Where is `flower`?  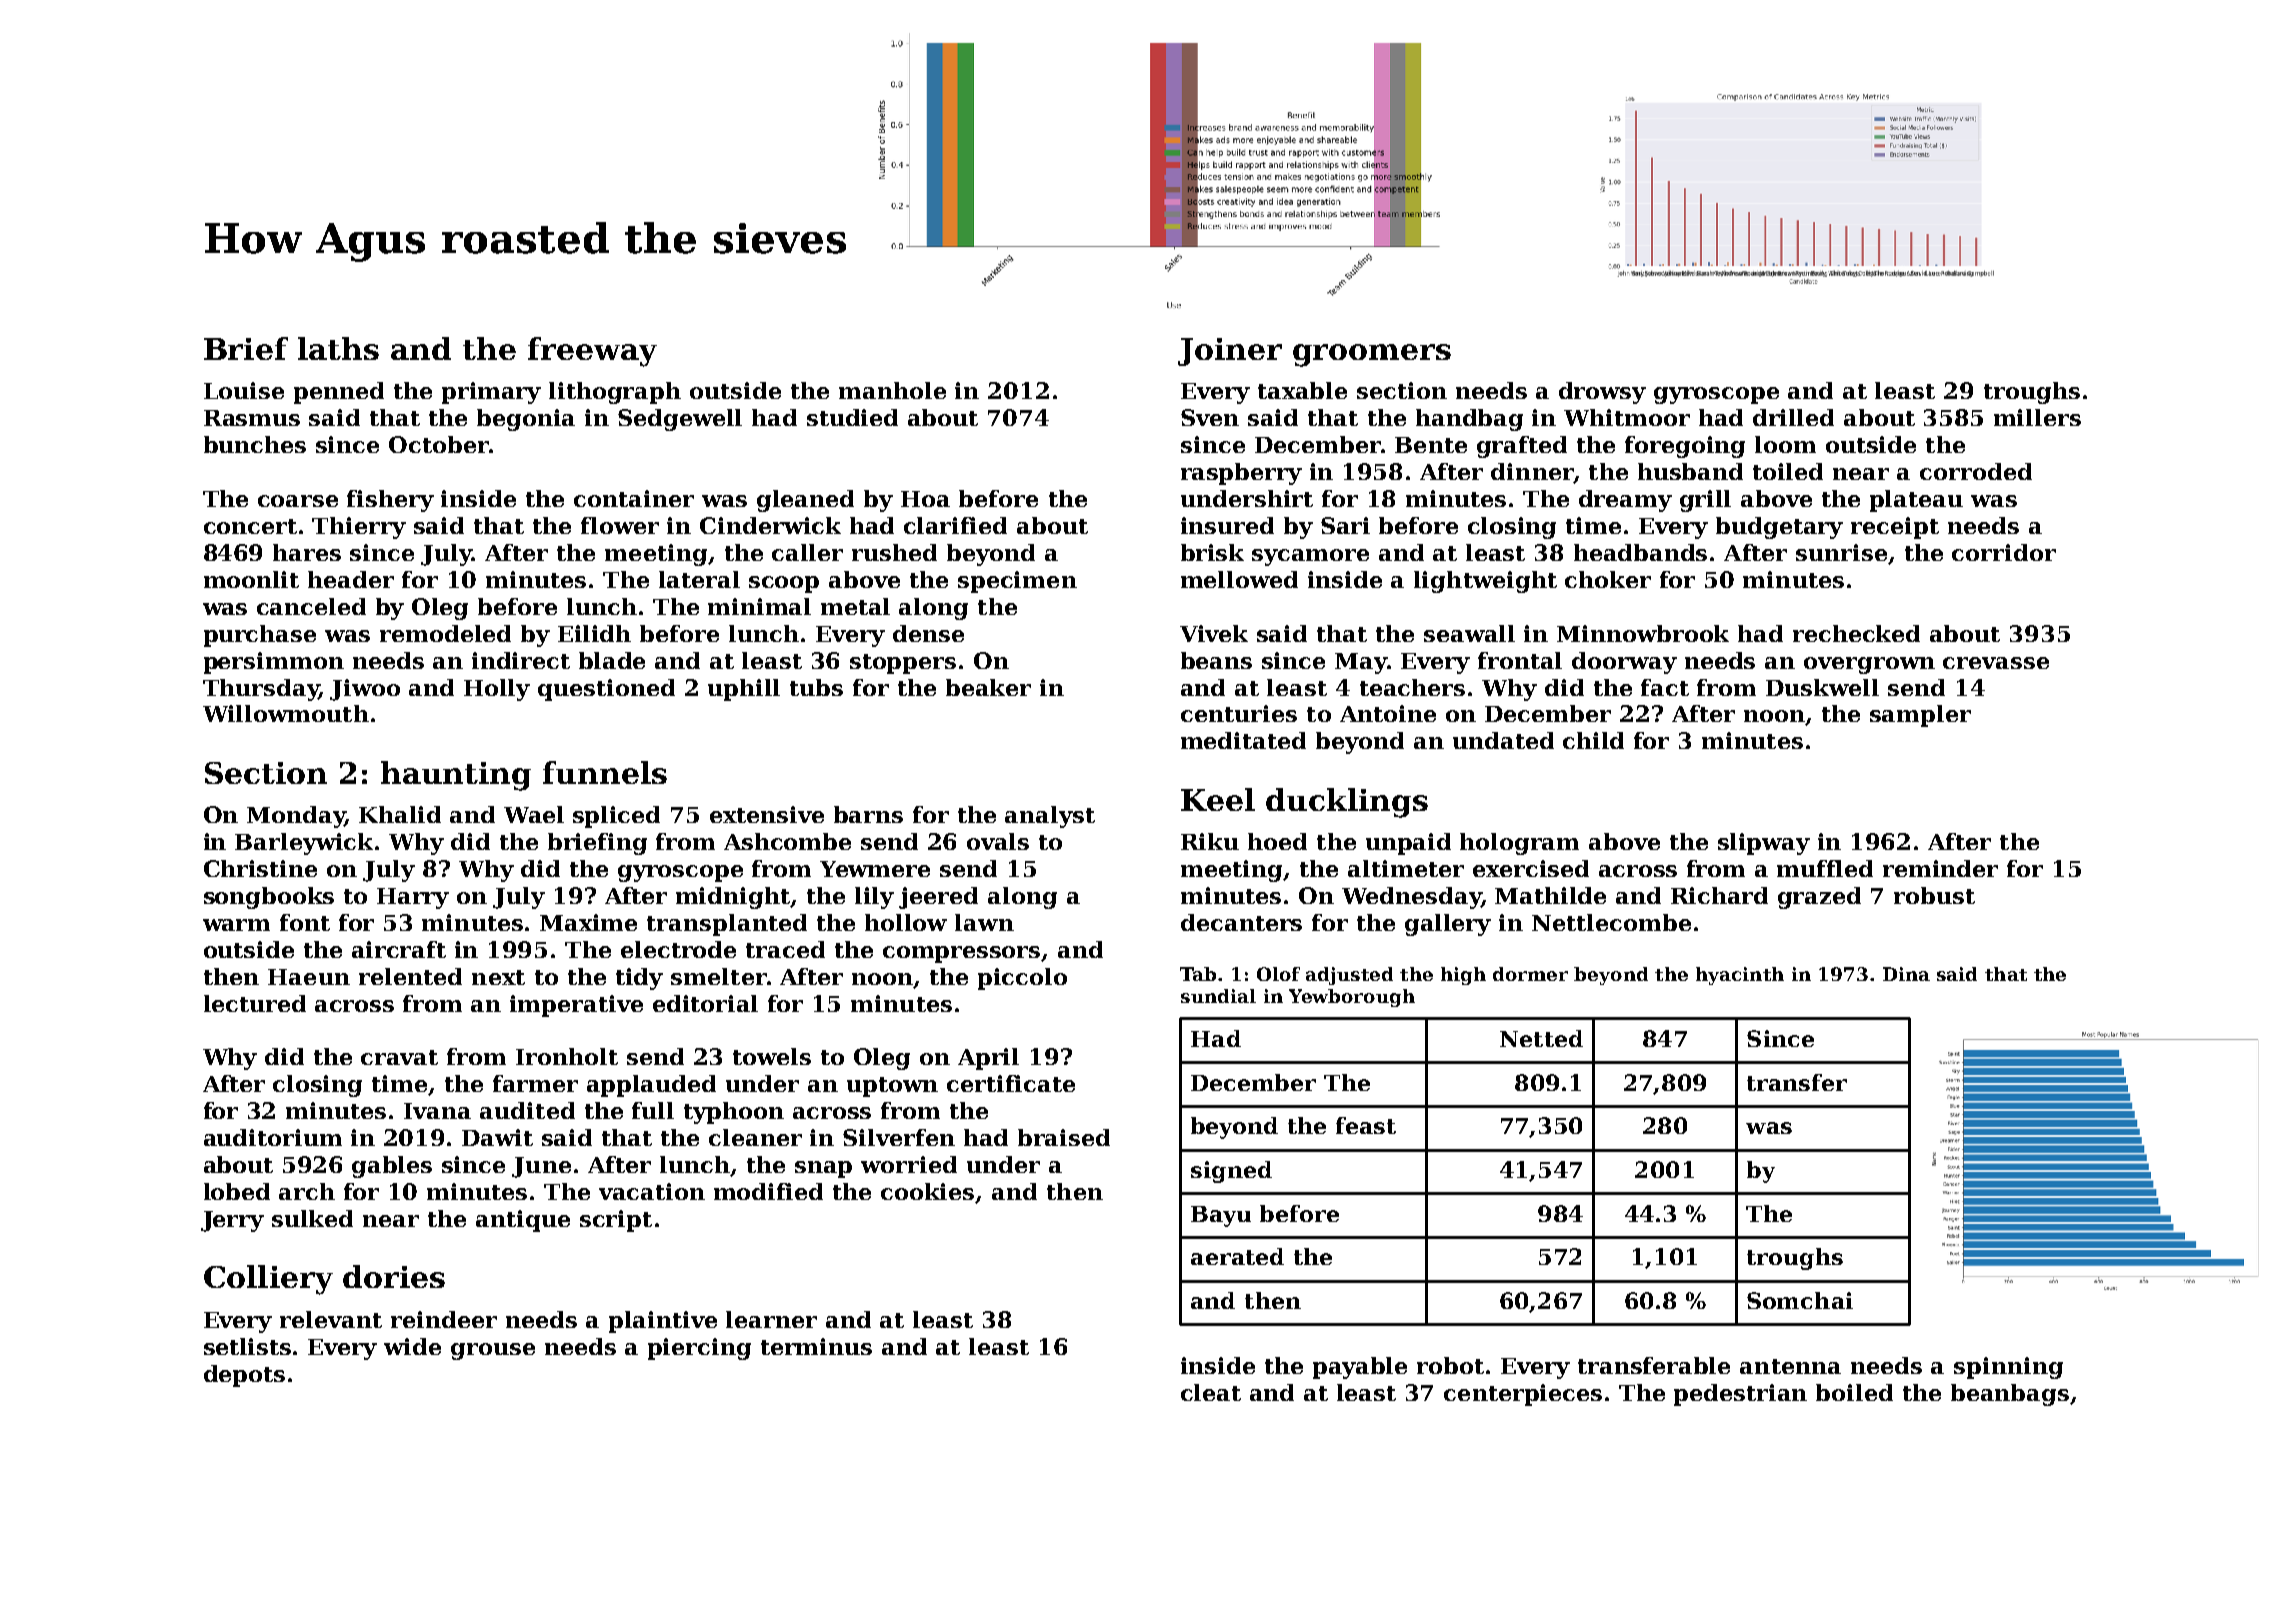 flower is located at coordinates (620, 525).
